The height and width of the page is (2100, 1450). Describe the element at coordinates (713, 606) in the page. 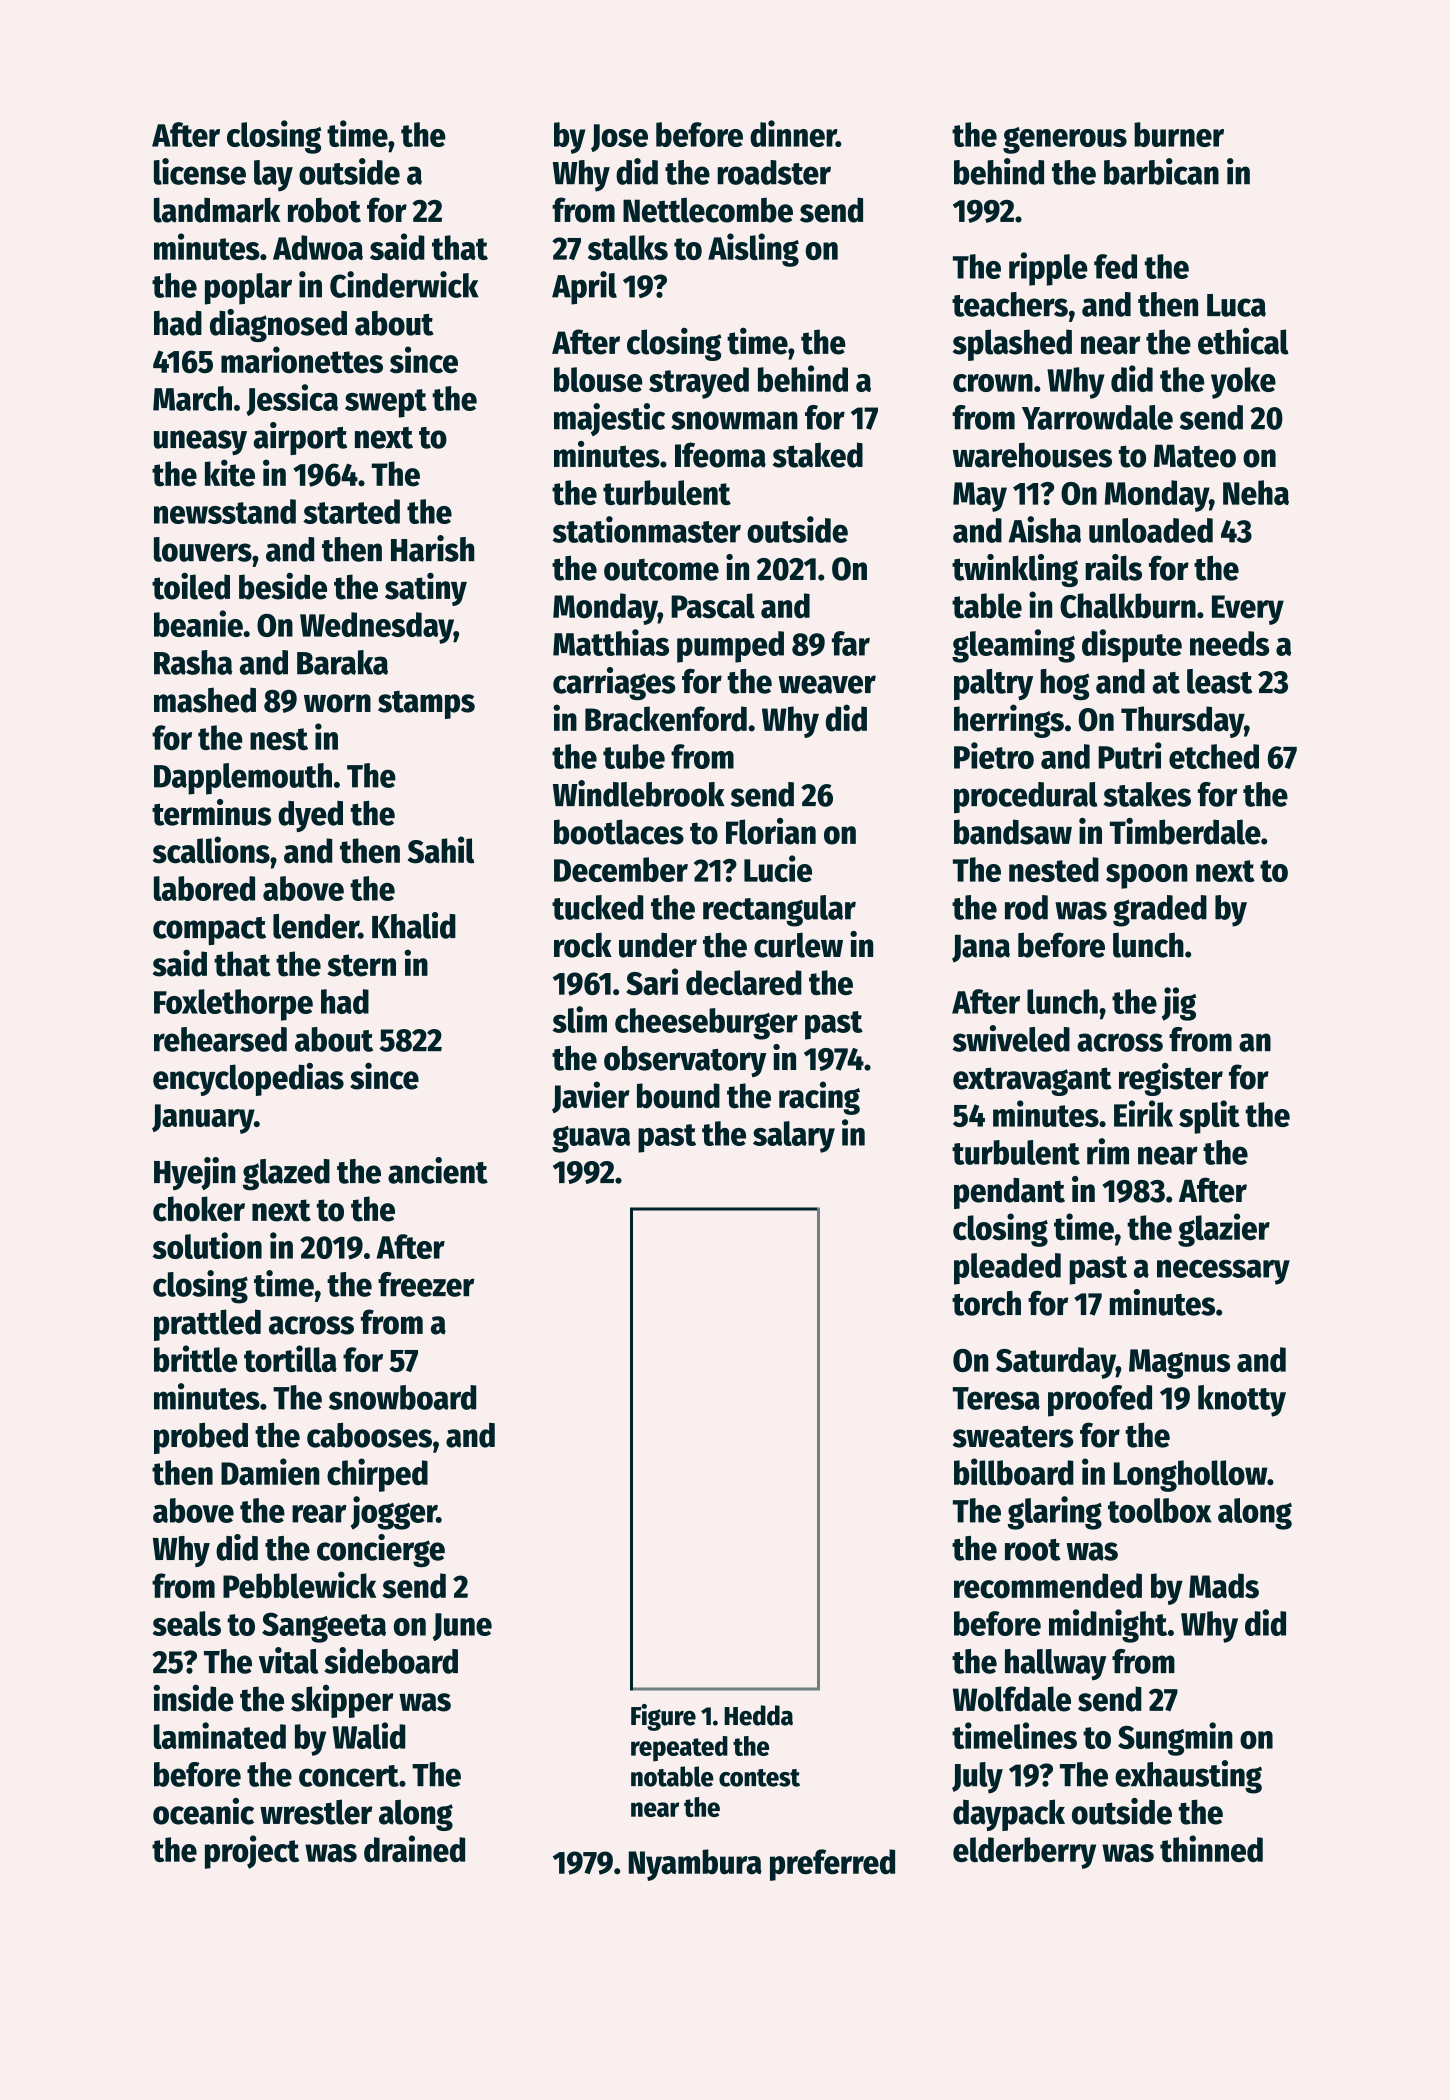

I see `Pascal` at that location.
